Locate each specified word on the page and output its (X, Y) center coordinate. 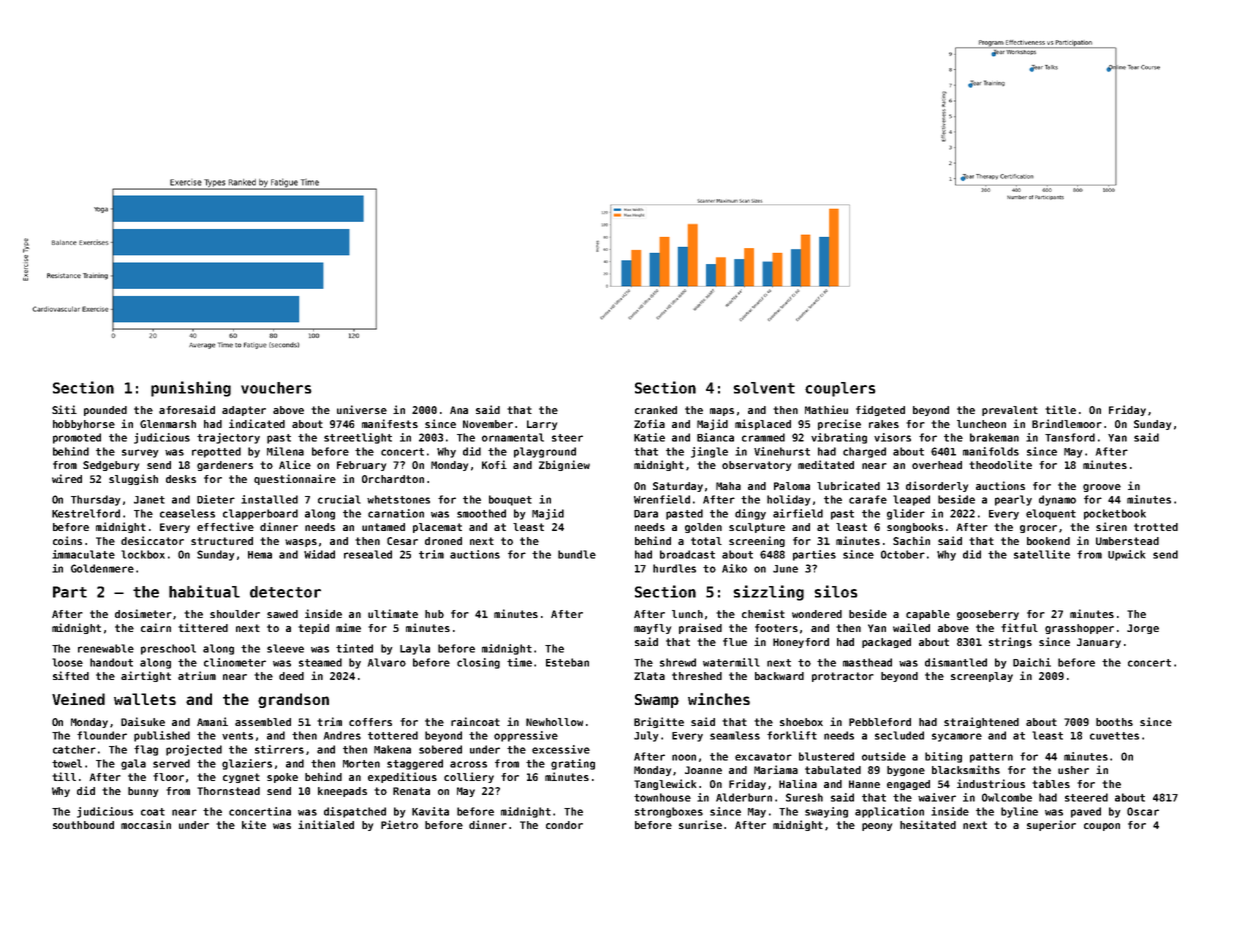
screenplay (982, 677)
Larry (542, 425)
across (468, 764)
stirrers (279, 749)
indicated (257, 423)
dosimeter (143, 613)
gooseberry (988, 615)
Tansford (1070, 437)
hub (434, 614)
